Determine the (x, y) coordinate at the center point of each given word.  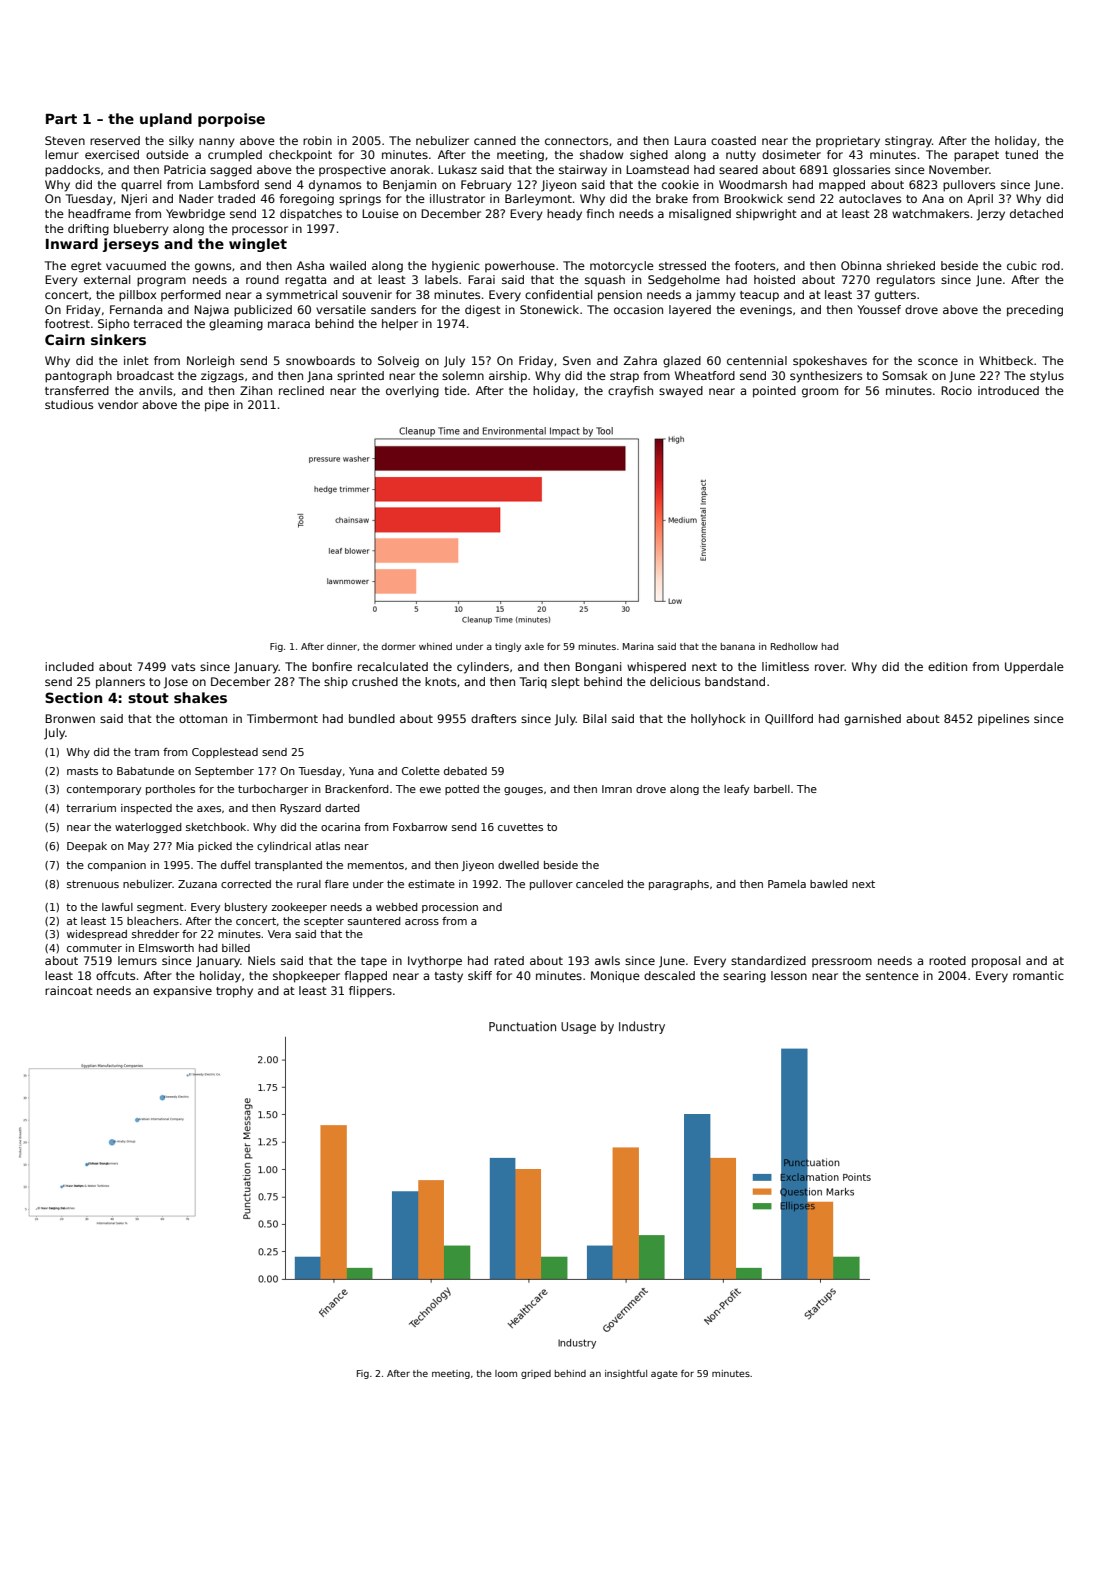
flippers (370, 992)
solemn (463, 375)
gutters (895, 296)
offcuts (115, 975)
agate (664, 1374)
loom (506, 1373)
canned (495, 140)
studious (69, 404)
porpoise (231, 120)
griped (536, 1374)
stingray (908, 142)
